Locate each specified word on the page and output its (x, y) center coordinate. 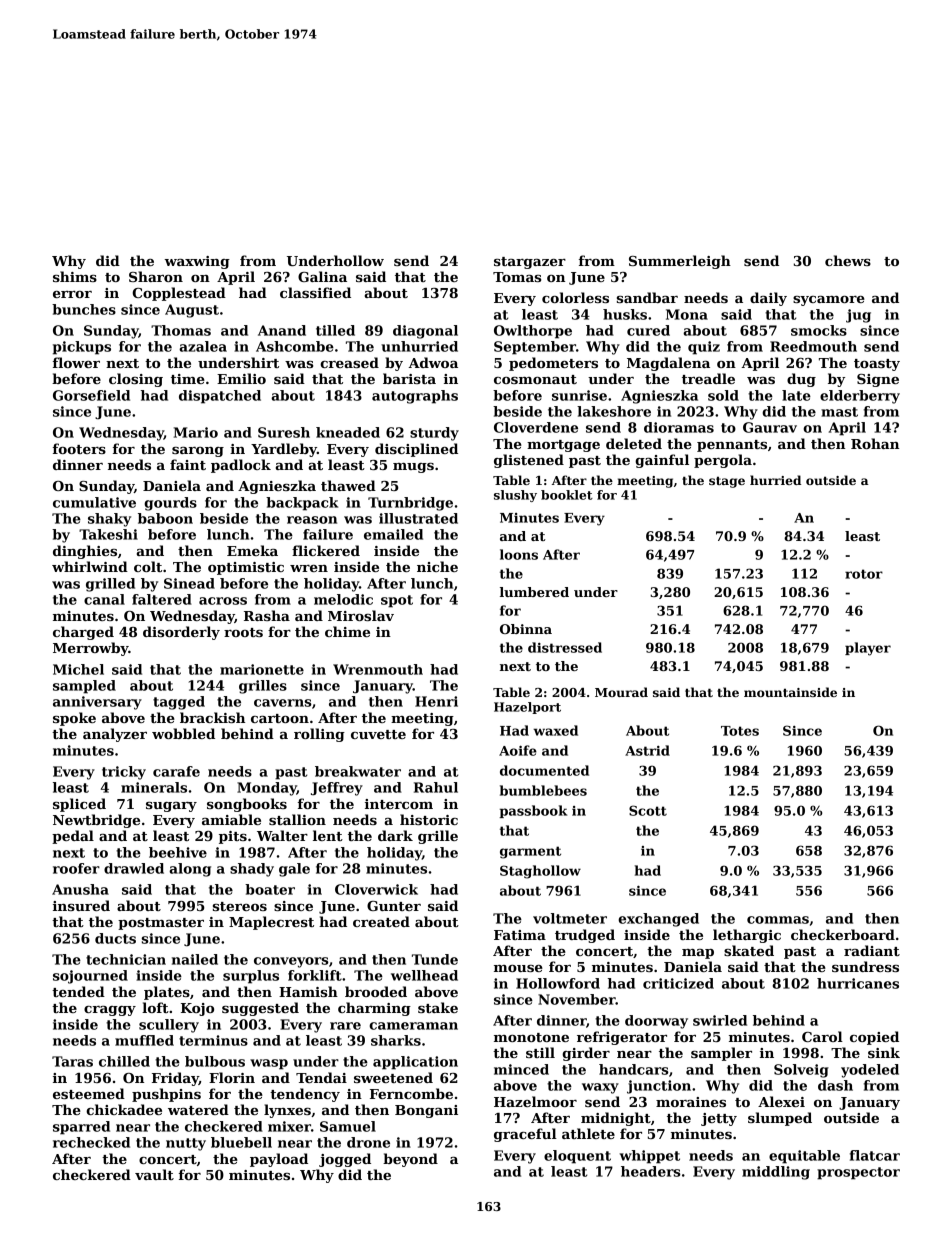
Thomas (181, 330)
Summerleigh (680, 262)
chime (347, 631)
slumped (780, 1119)
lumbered (534, 592)
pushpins (166, 1095)
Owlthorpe (533, 332)
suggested (260, 1009)
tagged (179, 703)
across (223, 601)
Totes (740, 731)
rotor (864, 574)
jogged (345, 1160)
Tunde (435, 959)
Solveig (801, 1071)
